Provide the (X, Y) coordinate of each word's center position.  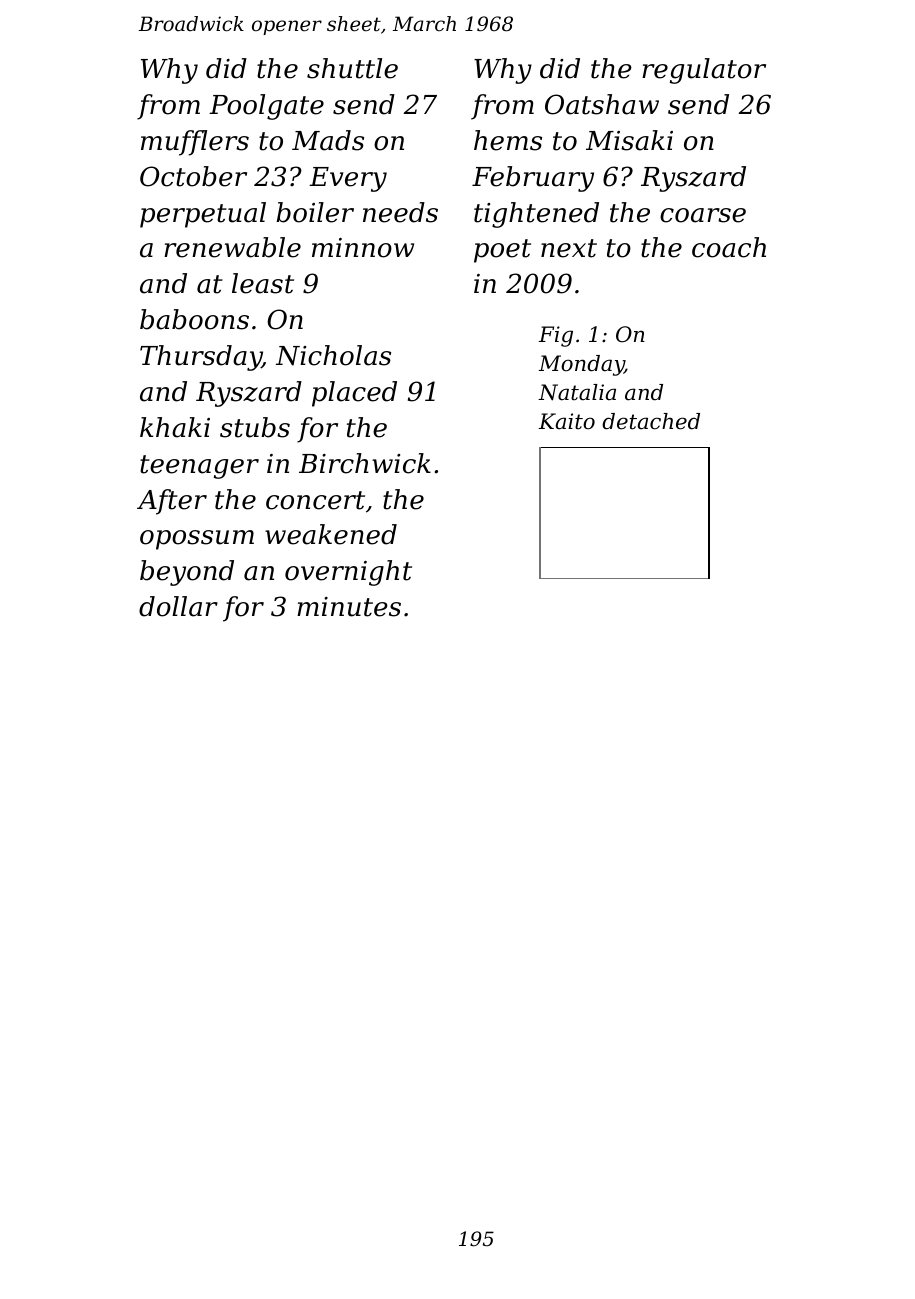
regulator (704, 71)
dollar (178, 606)
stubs (255, 427)
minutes (349, 607)
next (569, 248)
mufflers (195, 143)
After (172, 502)
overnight (348, 573)
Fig (556, 336)
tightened (536, 215)
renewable (232, 247)
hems (508, 140)
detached (651, 421)
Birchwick (365, 463)
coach (729, 247)
